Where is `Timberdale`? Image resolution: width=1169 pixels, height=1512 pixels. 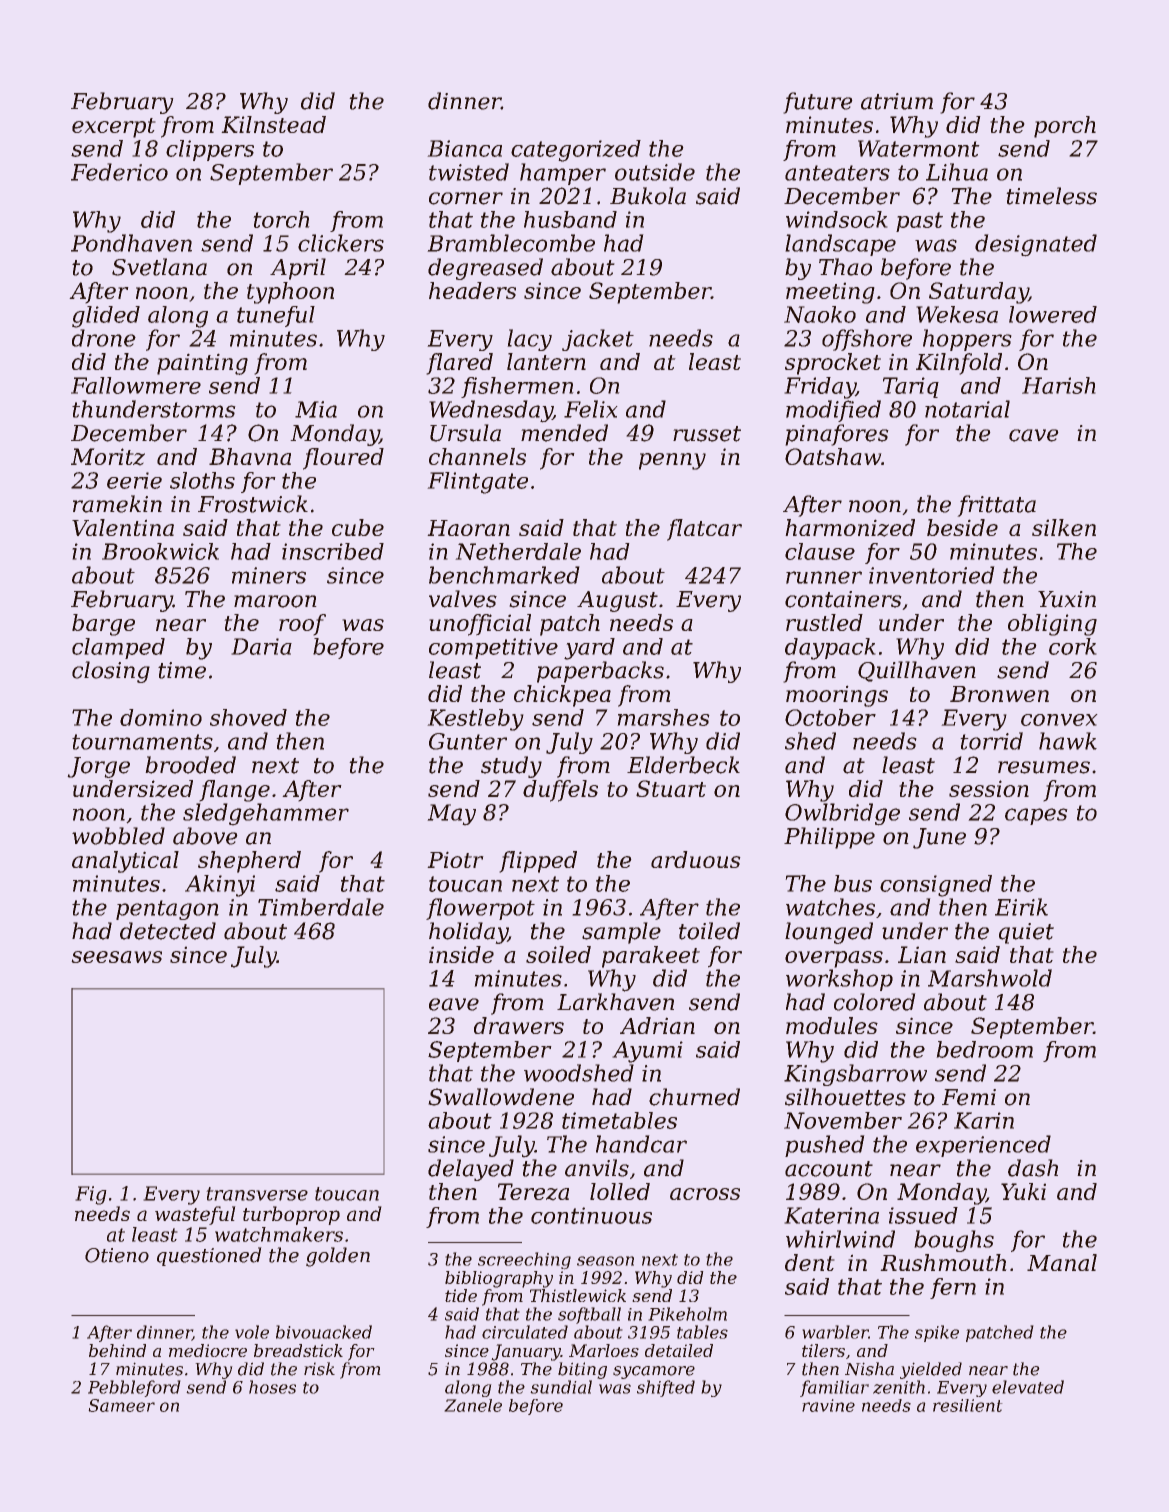 Timberdale is located at coordinates (321, 907).
